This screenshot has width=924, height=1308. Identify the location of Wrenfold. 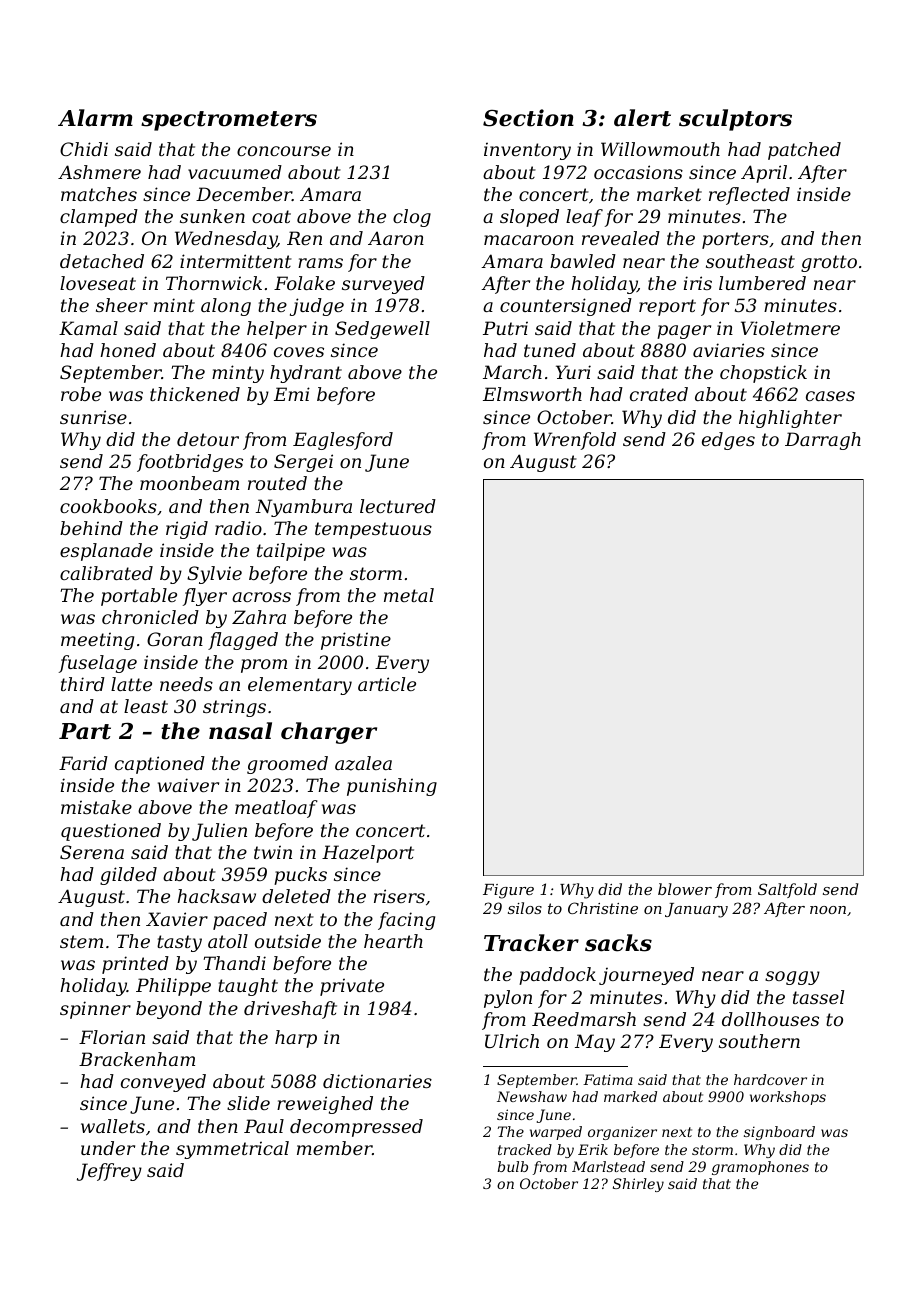
(575, 441).
